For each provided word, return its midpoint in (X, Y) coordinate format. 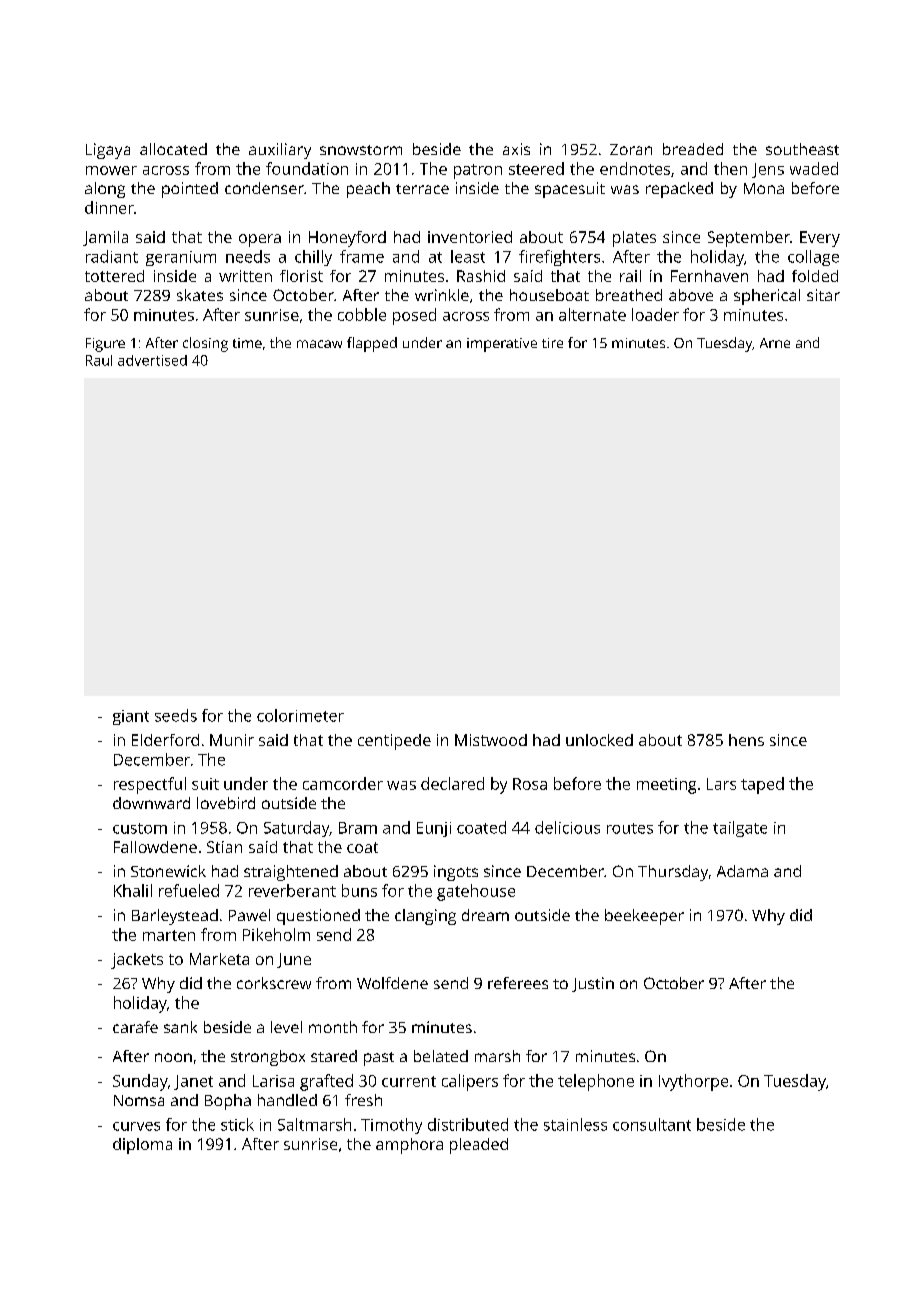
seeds (176, 715)
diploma (142, 1146)
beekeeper (644, 917)
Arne (775, 343)
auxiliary (280, 151)
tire (552, 343)
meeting (666, 786)
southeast (802, 149)
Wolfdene (392, 983)
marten (169, 935)
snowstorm (361, 150)
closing (205, 344)
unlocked (599, 740)
